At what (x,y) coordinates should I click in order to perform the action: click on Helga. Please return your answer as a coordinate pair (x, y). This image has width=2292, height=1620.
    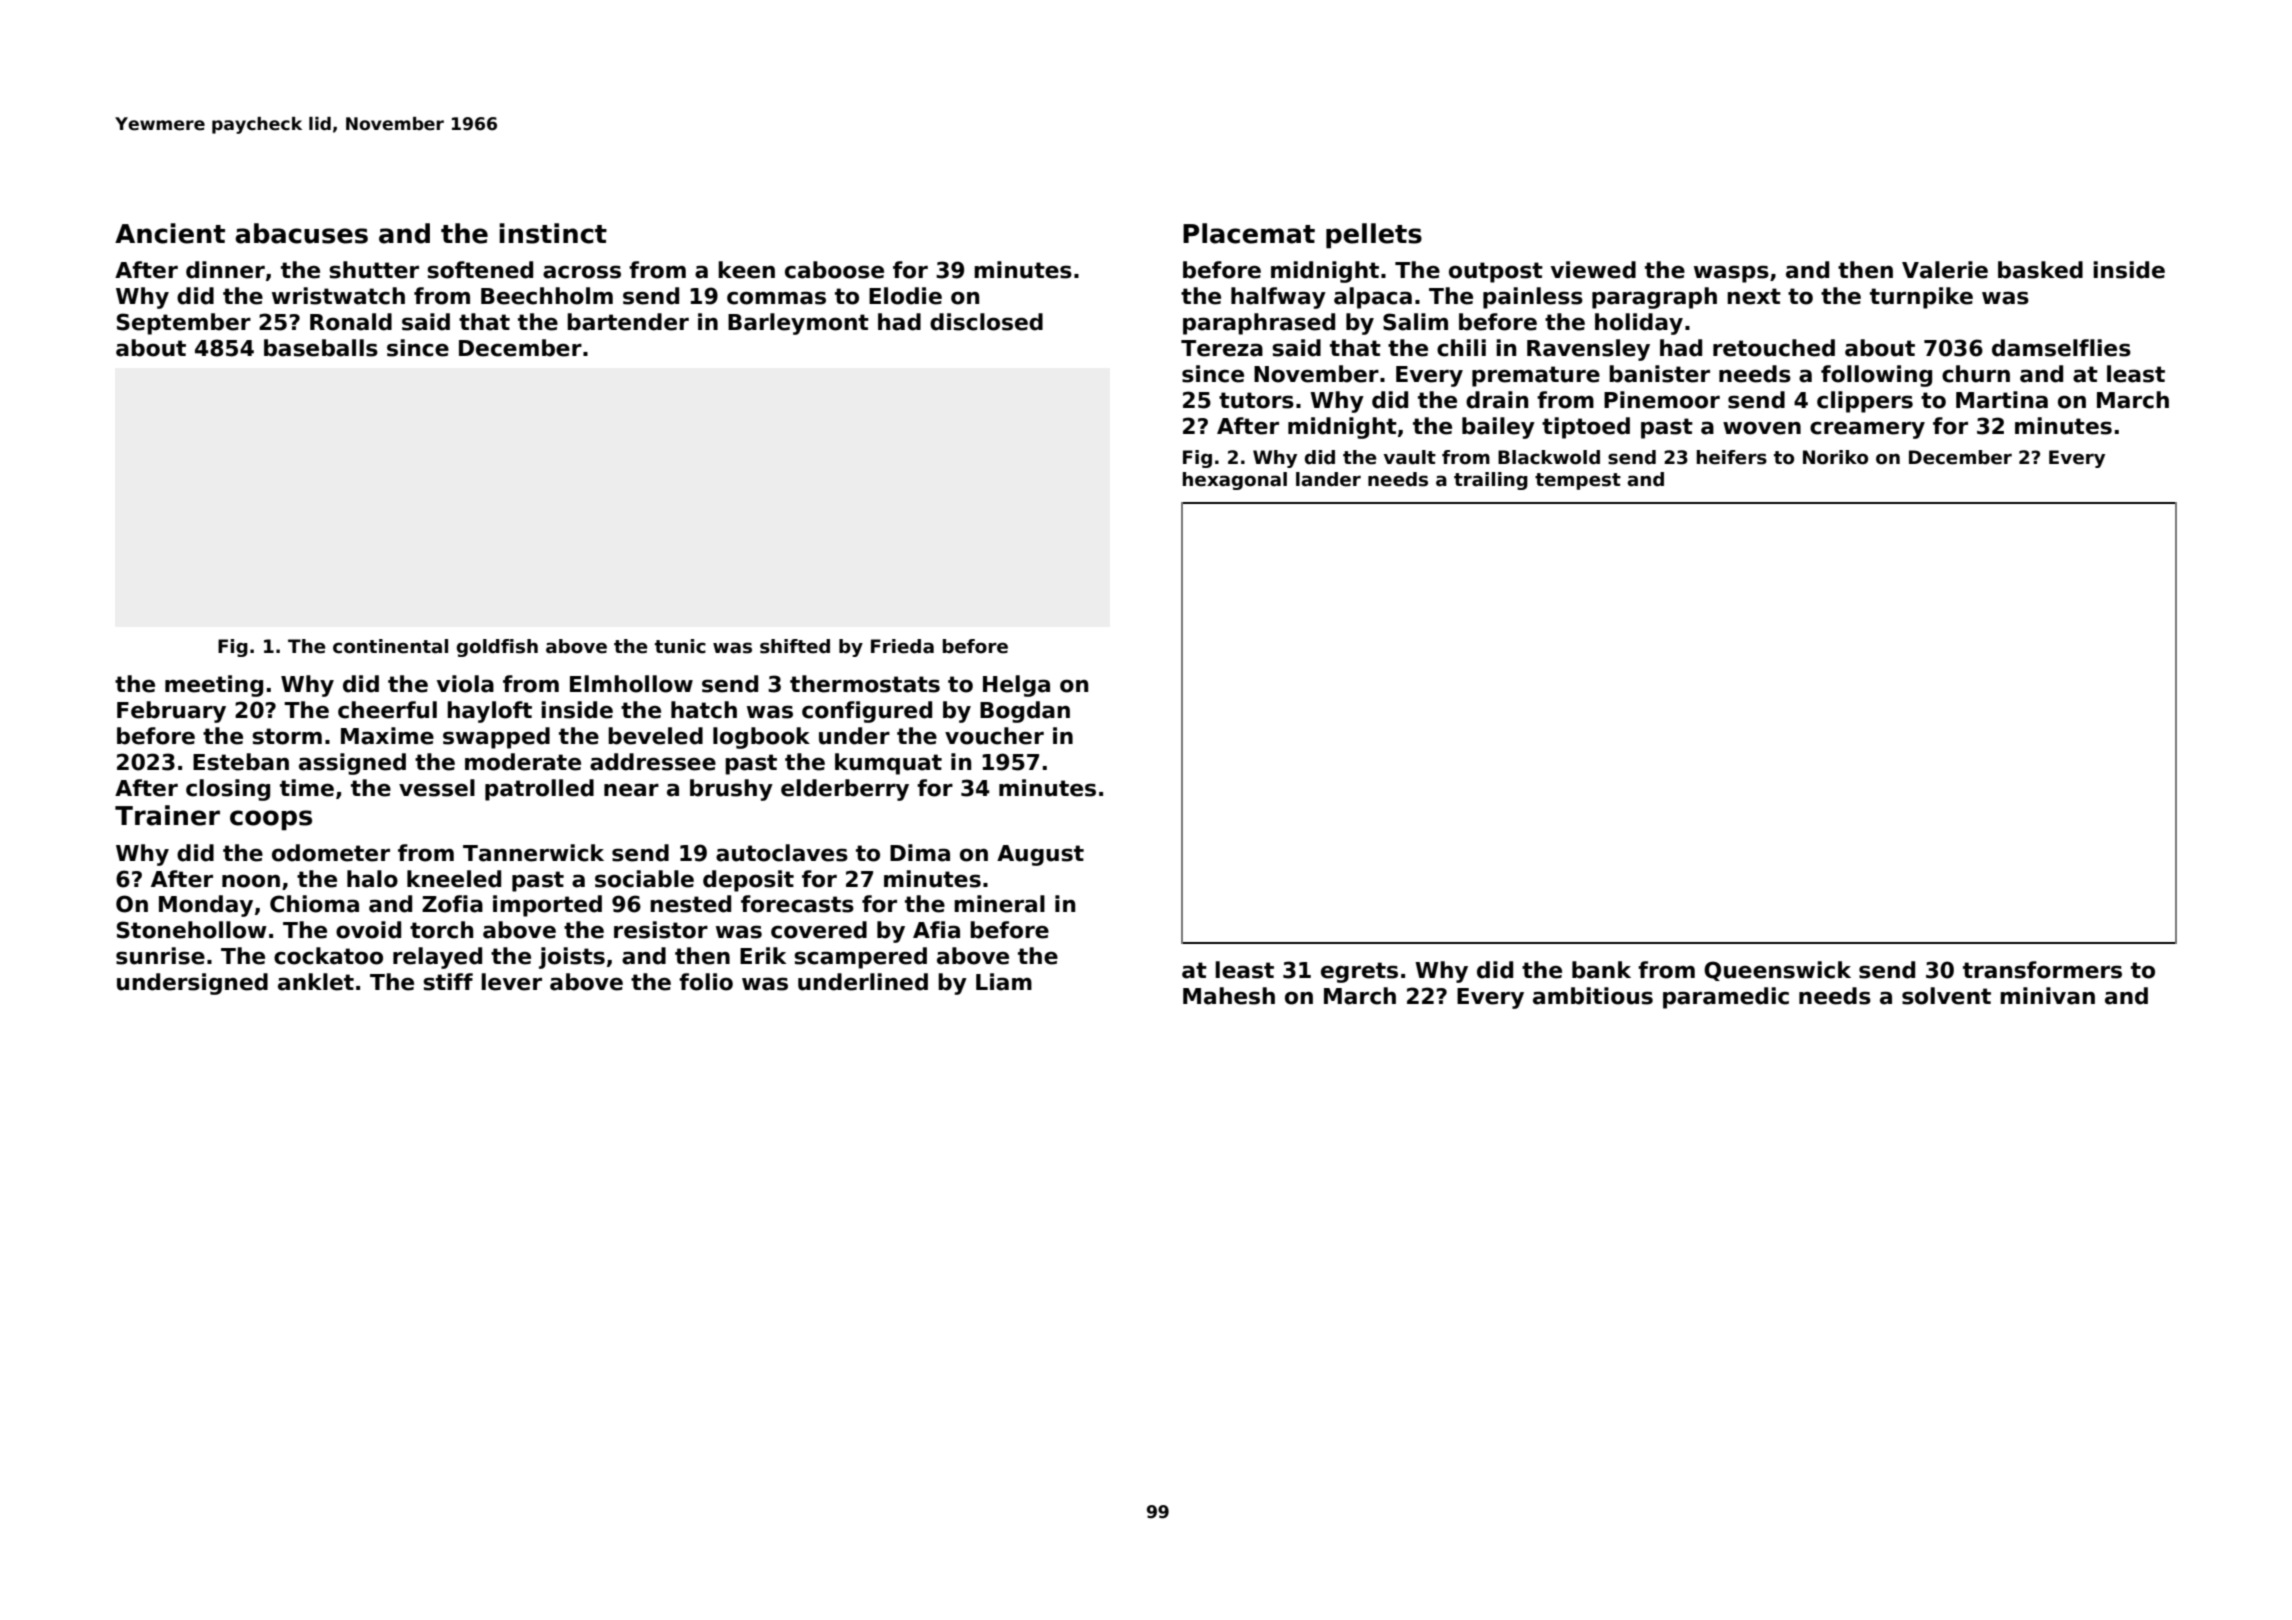
    Looking at the image, I should click on (1016, 686).
